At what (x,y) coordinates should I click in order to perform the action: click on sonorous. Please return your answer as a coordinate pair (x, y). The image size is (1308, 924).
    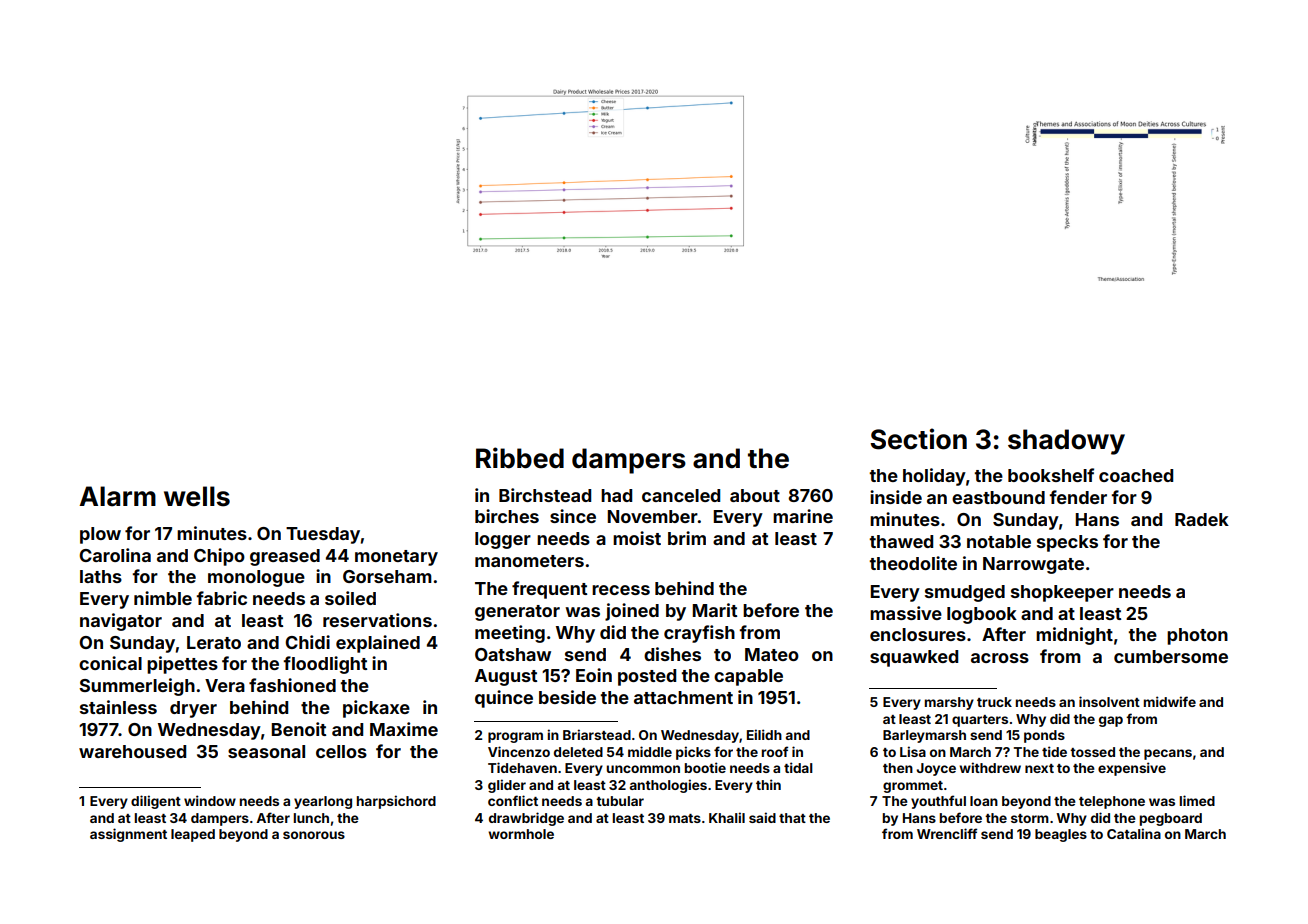
    Looking at the image, I should click on (314, 835).
